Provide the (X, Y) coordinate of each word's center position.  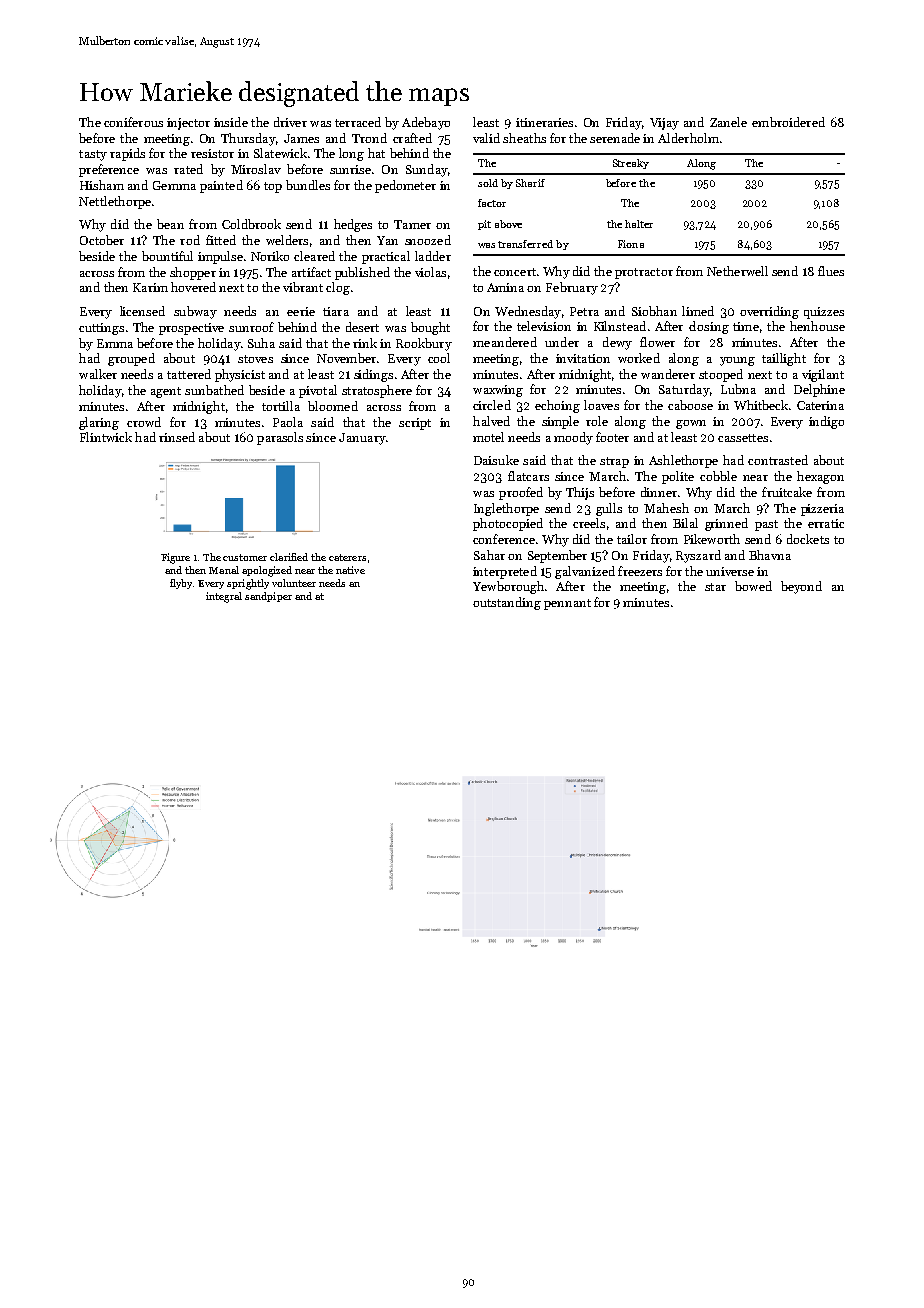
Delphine (819, 390)
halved (491, 421)
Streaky (631, 164)
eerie (301, 311)
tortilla (281, 406)
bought (430, 328)
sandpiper (268, 597)
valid (486, 138)
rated (188, 169)
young (737, 361)
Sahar (489, 555)
